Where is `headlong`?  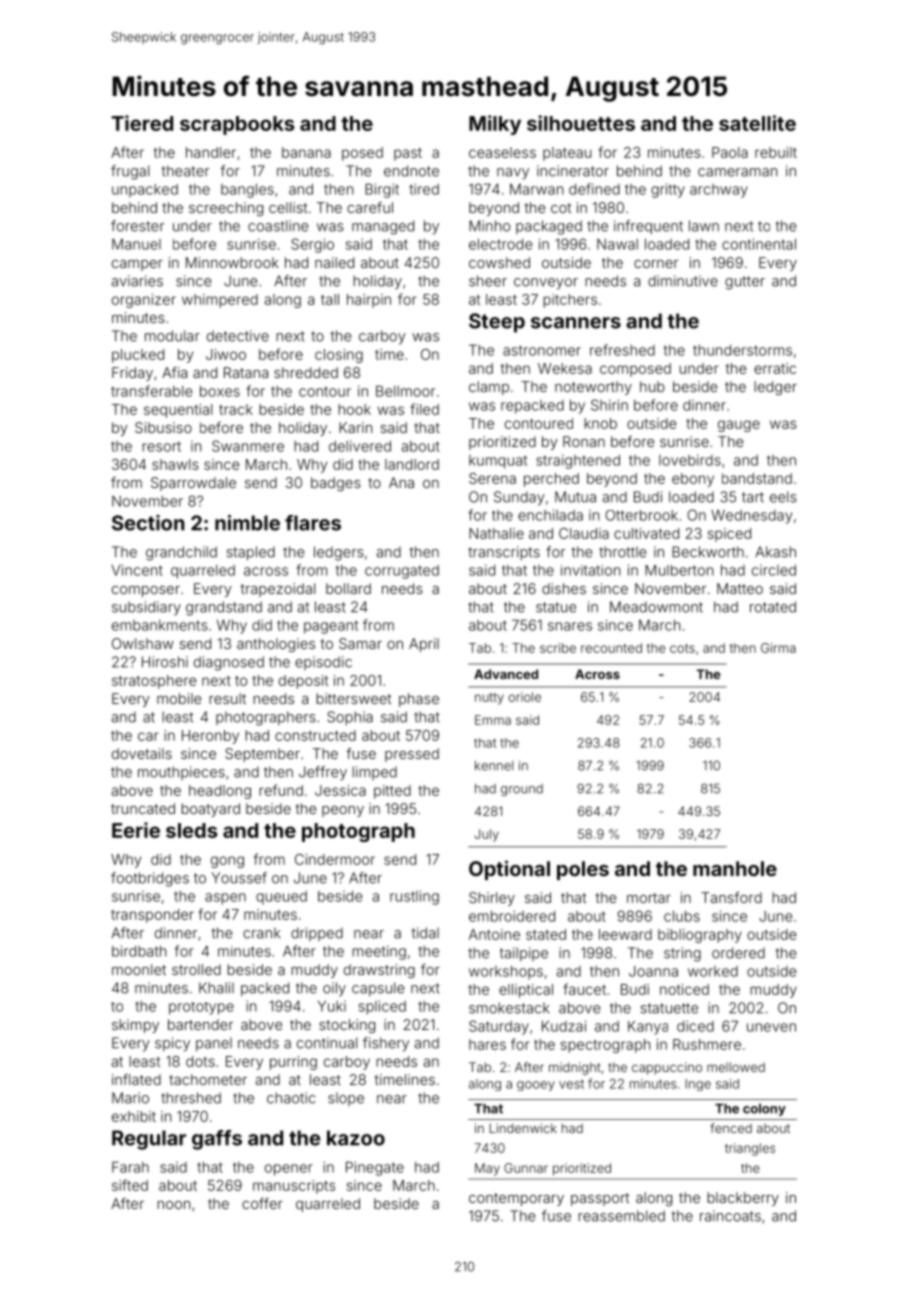 headlong is located at coordinates (220, 792).
